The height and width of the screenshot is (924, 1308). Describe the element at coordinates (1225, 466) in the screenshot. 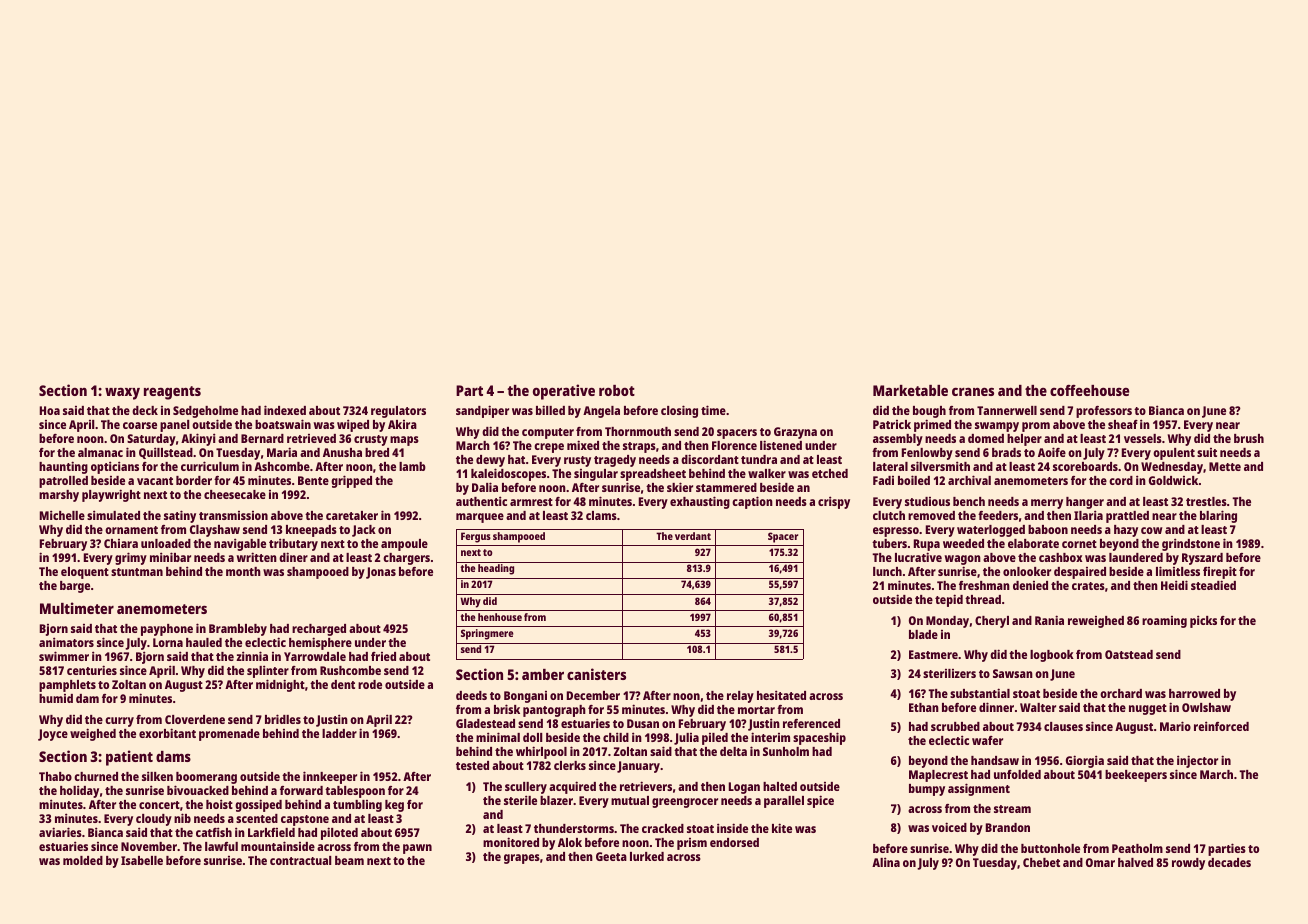

I see `Mette` at that location.
